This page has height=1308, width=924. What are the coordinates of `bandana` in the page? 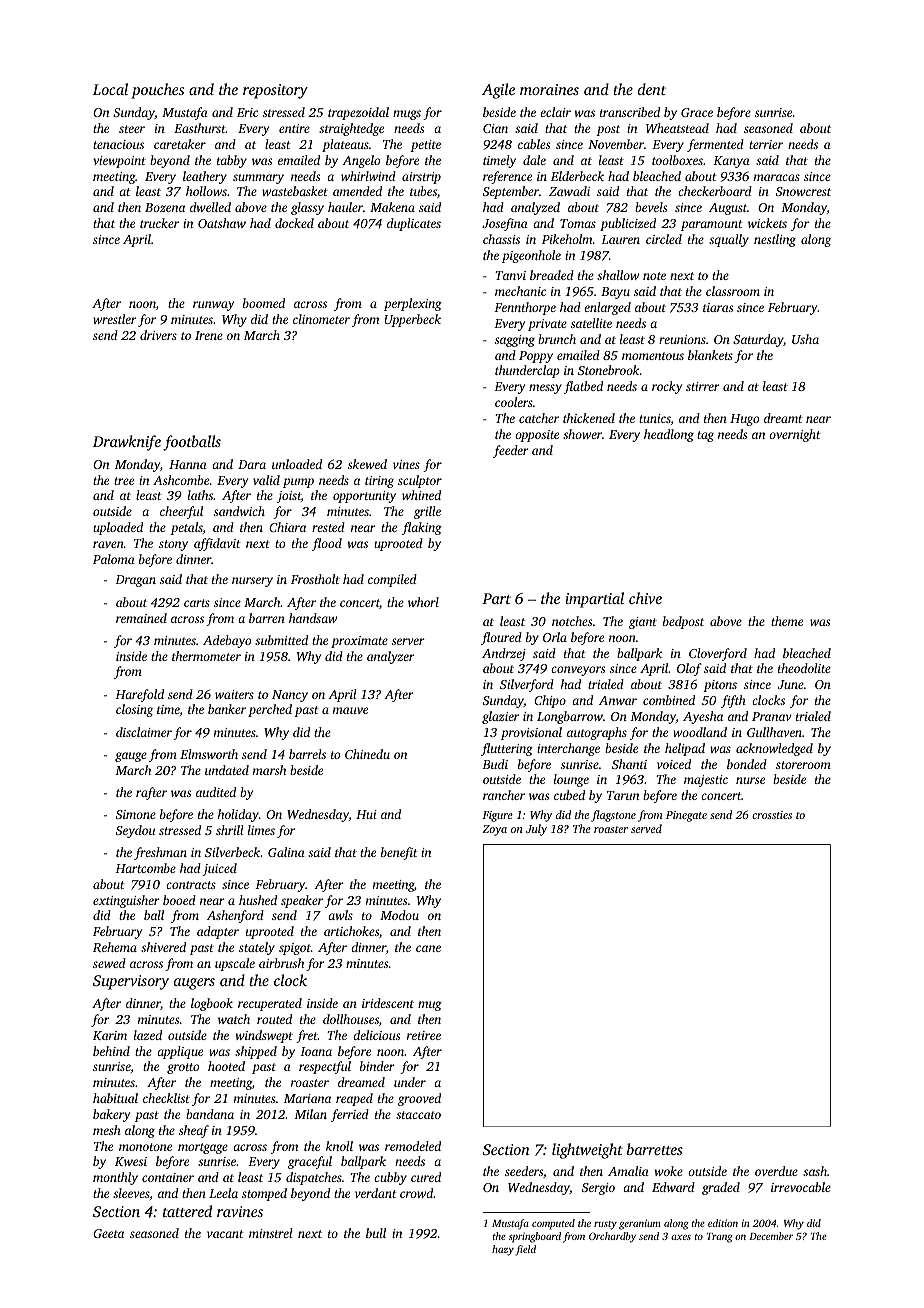 It's located at (210, 1114).
